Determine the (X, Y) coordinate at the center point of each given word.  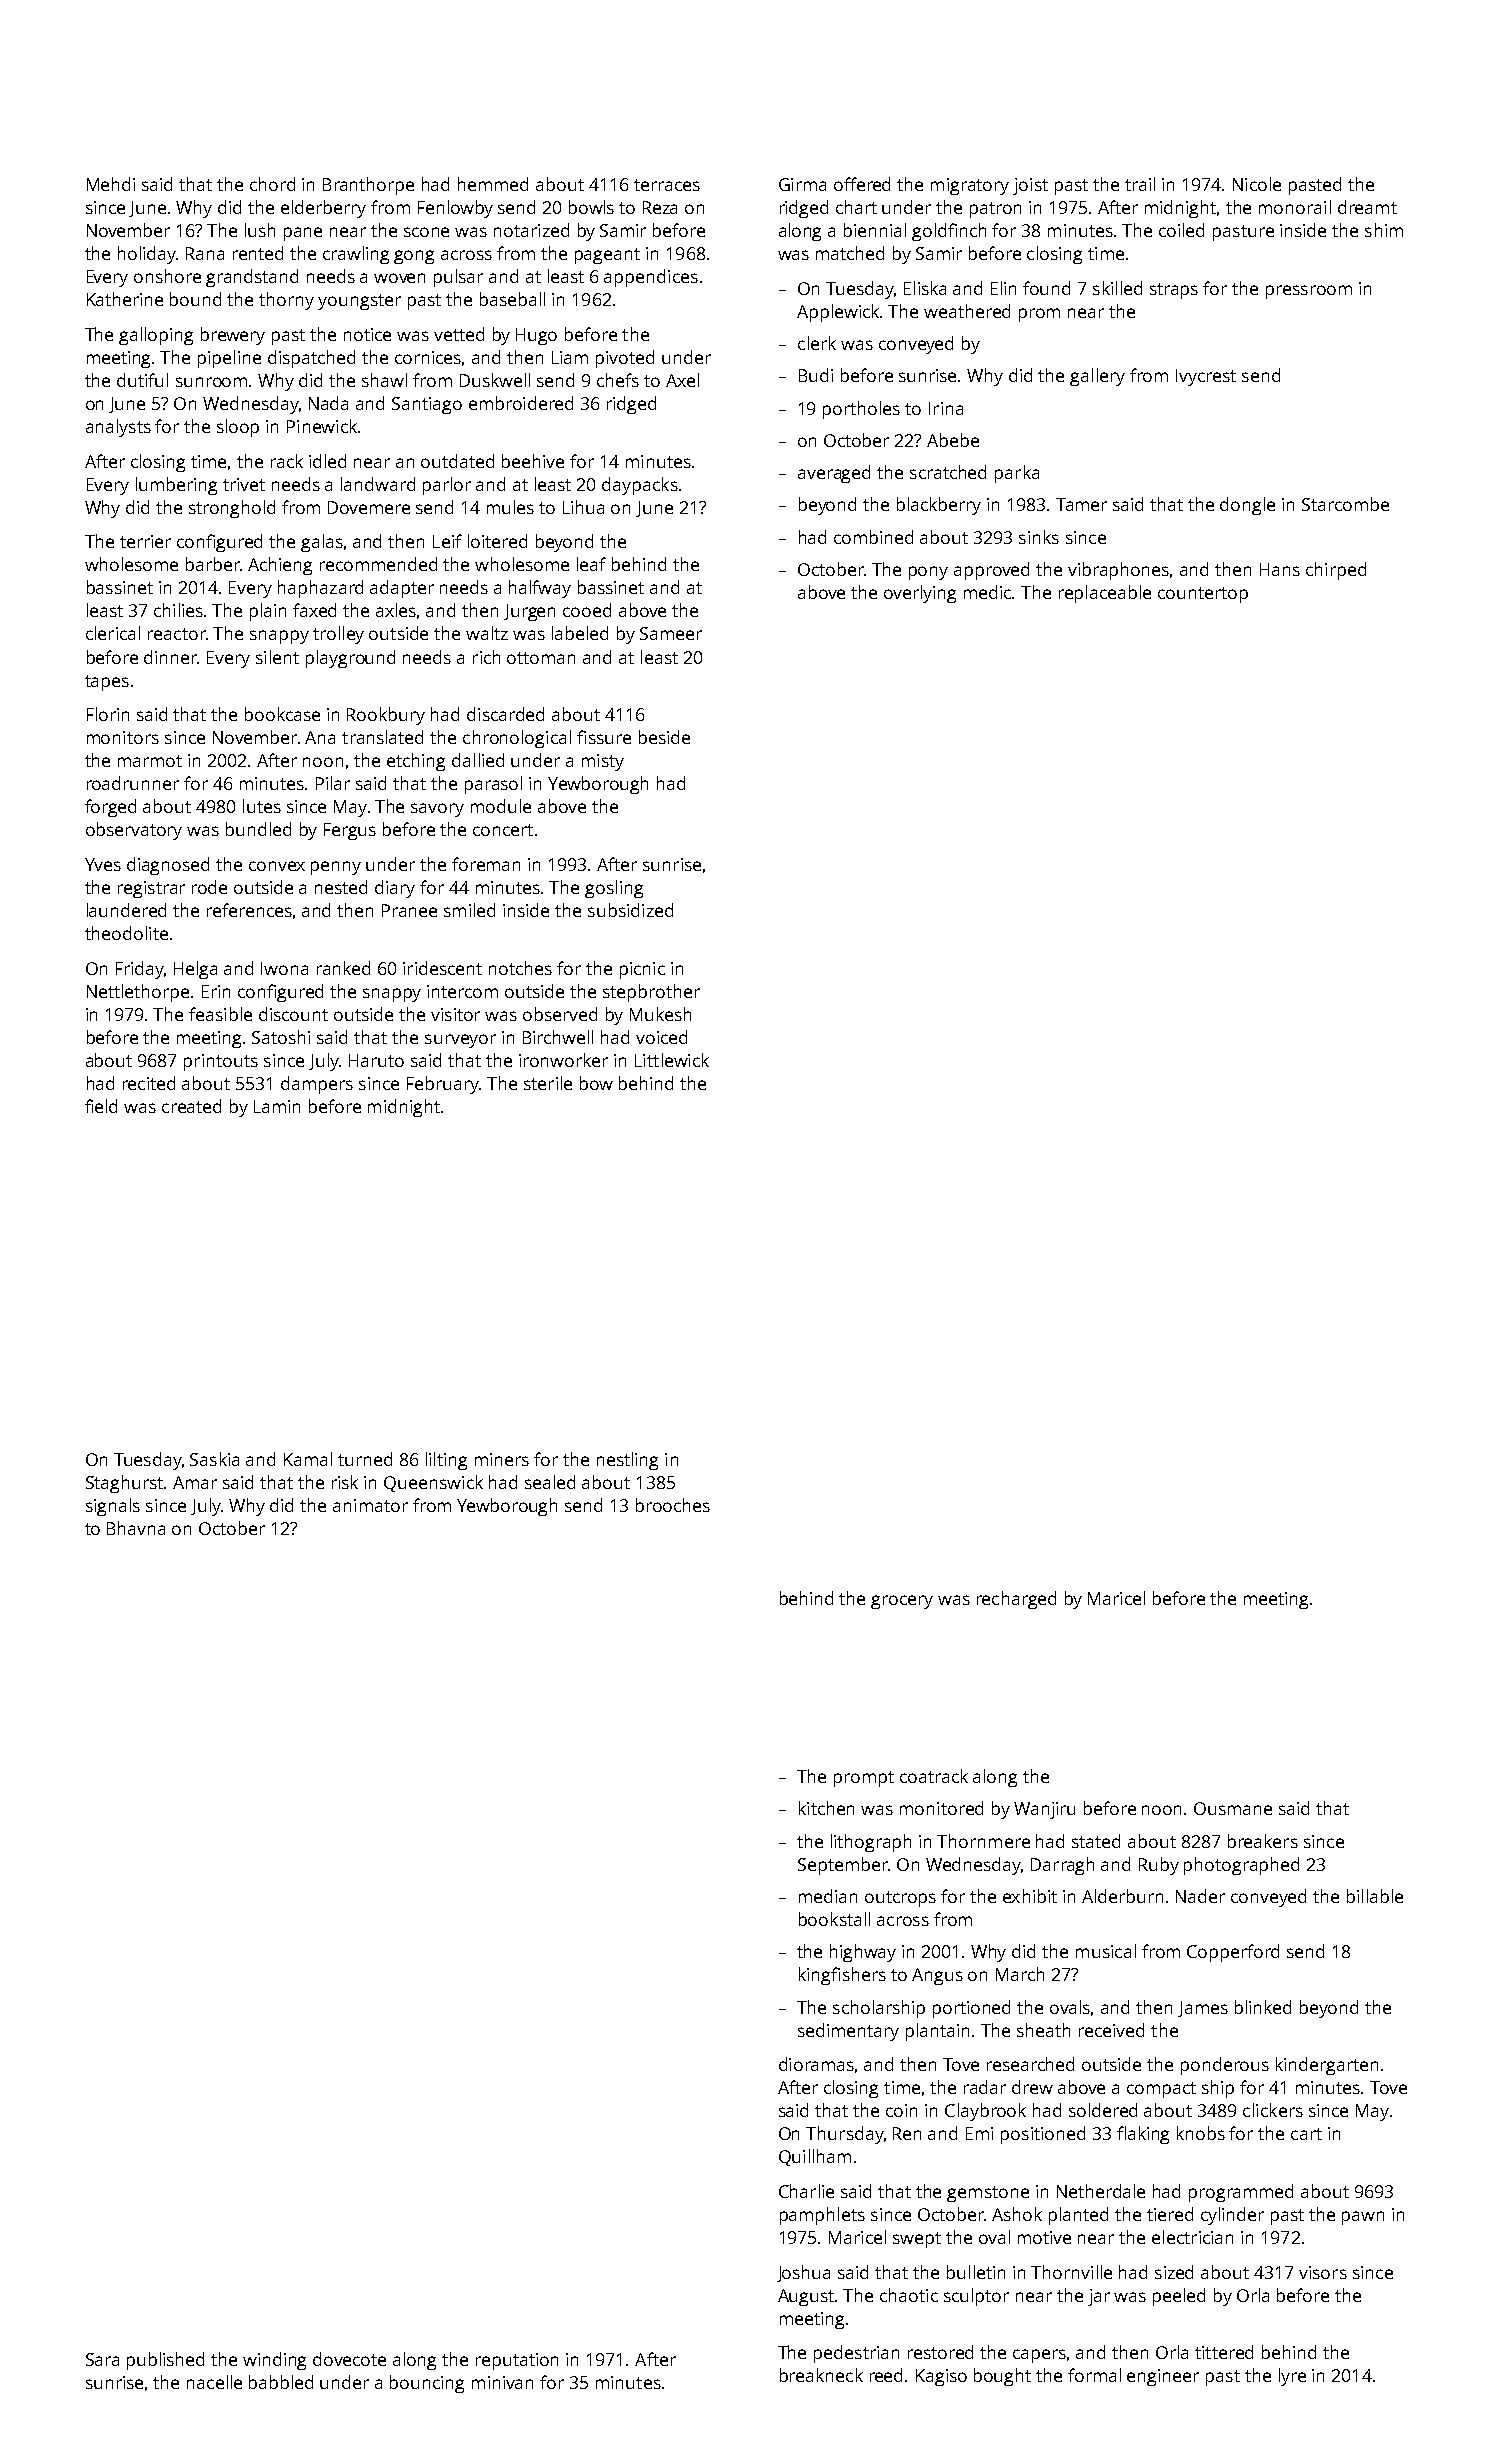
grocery (902, 1602)
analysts (118, 428)
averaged (834, 474)
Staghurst (124, 1484)
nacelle (214, 2382)
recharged (1016, 1600)
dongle (1247, 506)
